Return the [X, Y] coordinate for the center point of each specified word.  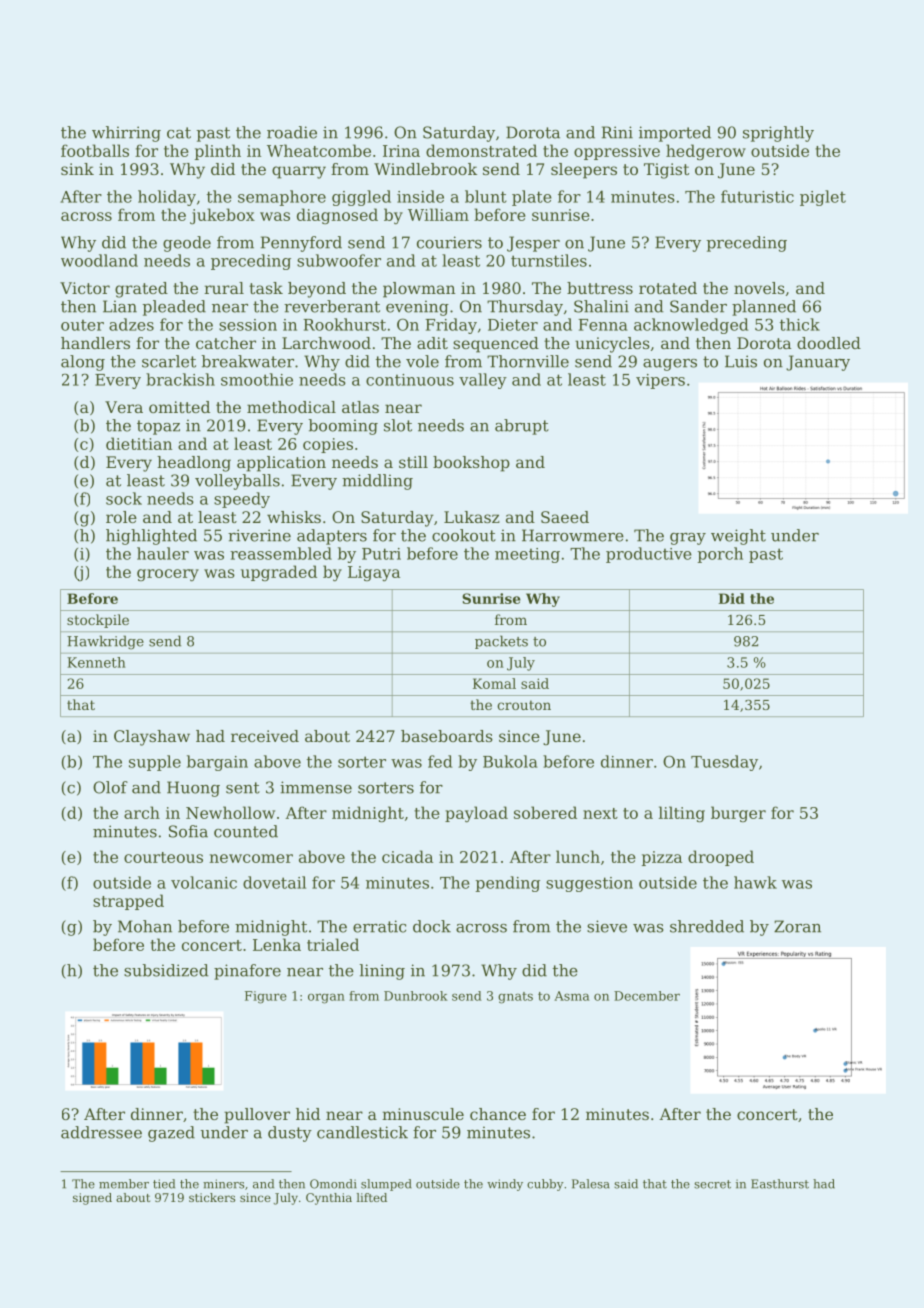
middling [377, 482]
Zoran [797, 926]
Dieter [513, 325]
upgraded [279, 573]
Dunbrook [416, 996]
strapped [128, 902]
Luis [741, 361]
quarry [299, 172]
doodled [829, 343]
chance [498, 1114]
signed [92, 1199]
